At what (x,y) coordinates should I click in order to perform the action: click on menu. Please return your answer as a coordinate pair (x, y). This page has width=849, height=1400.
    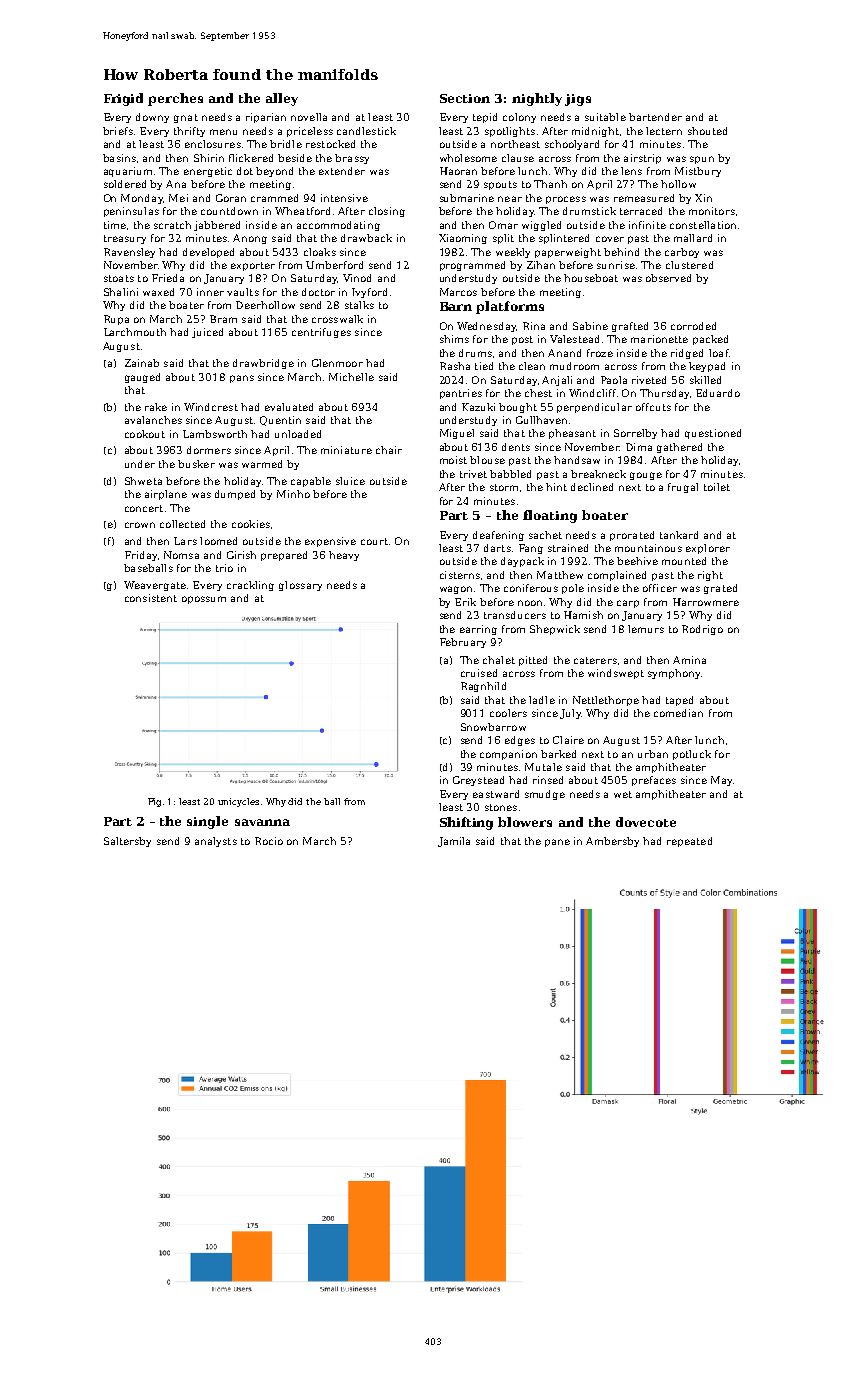
    Looking at the image, I should click on (223, 132).
